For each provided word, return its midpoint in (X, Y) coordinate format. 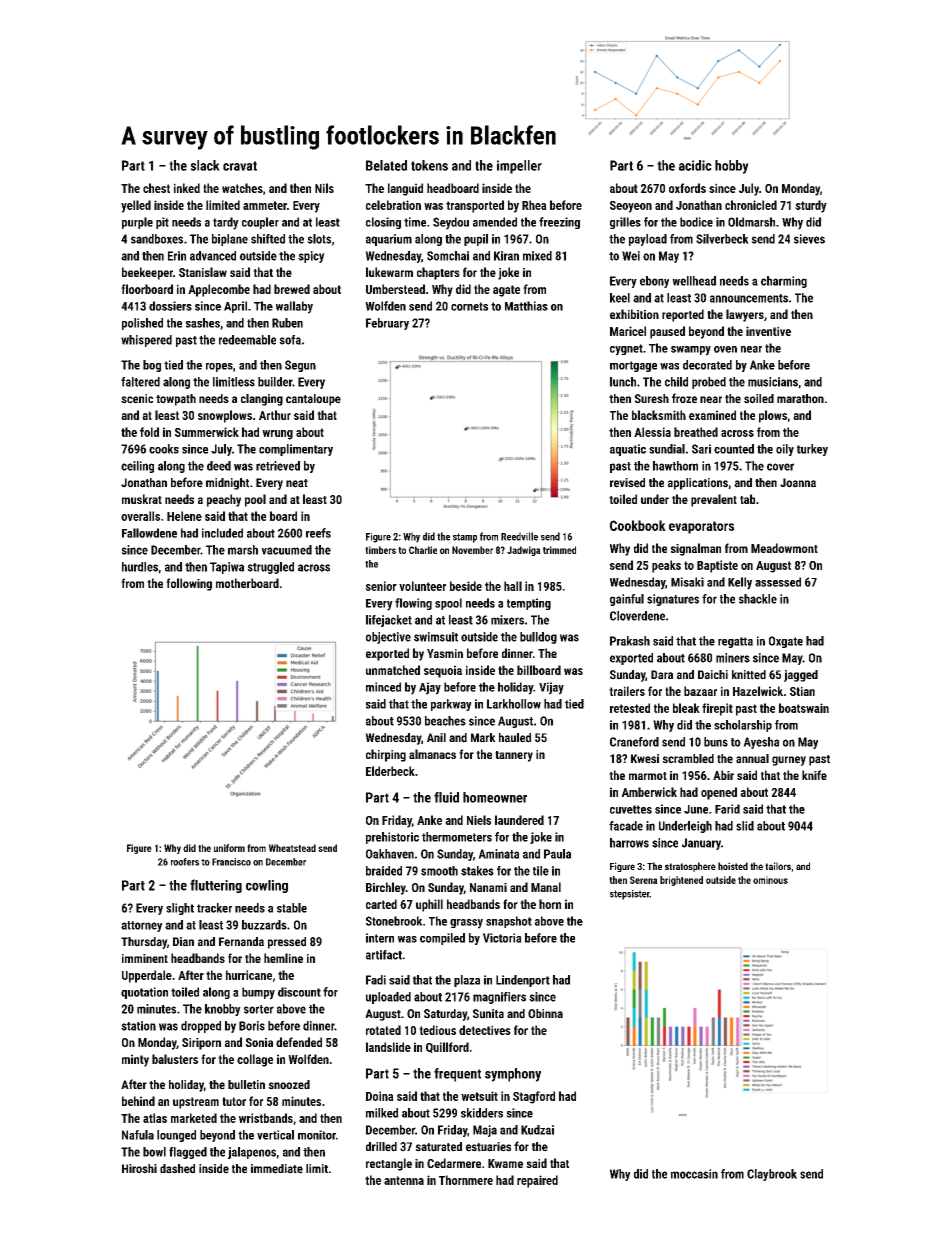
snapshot (509, 922)
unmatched (393, 670)
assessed (778, 582)
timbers (380, 550)
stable (292, 908)
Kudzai (537, 1130)
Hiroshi (139, 1169)
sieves (809, 239)
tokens (429, 165)
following (189, 584)
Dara (662, 675)
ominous (770, 880)
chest (156, 188)
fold (149, 432)
